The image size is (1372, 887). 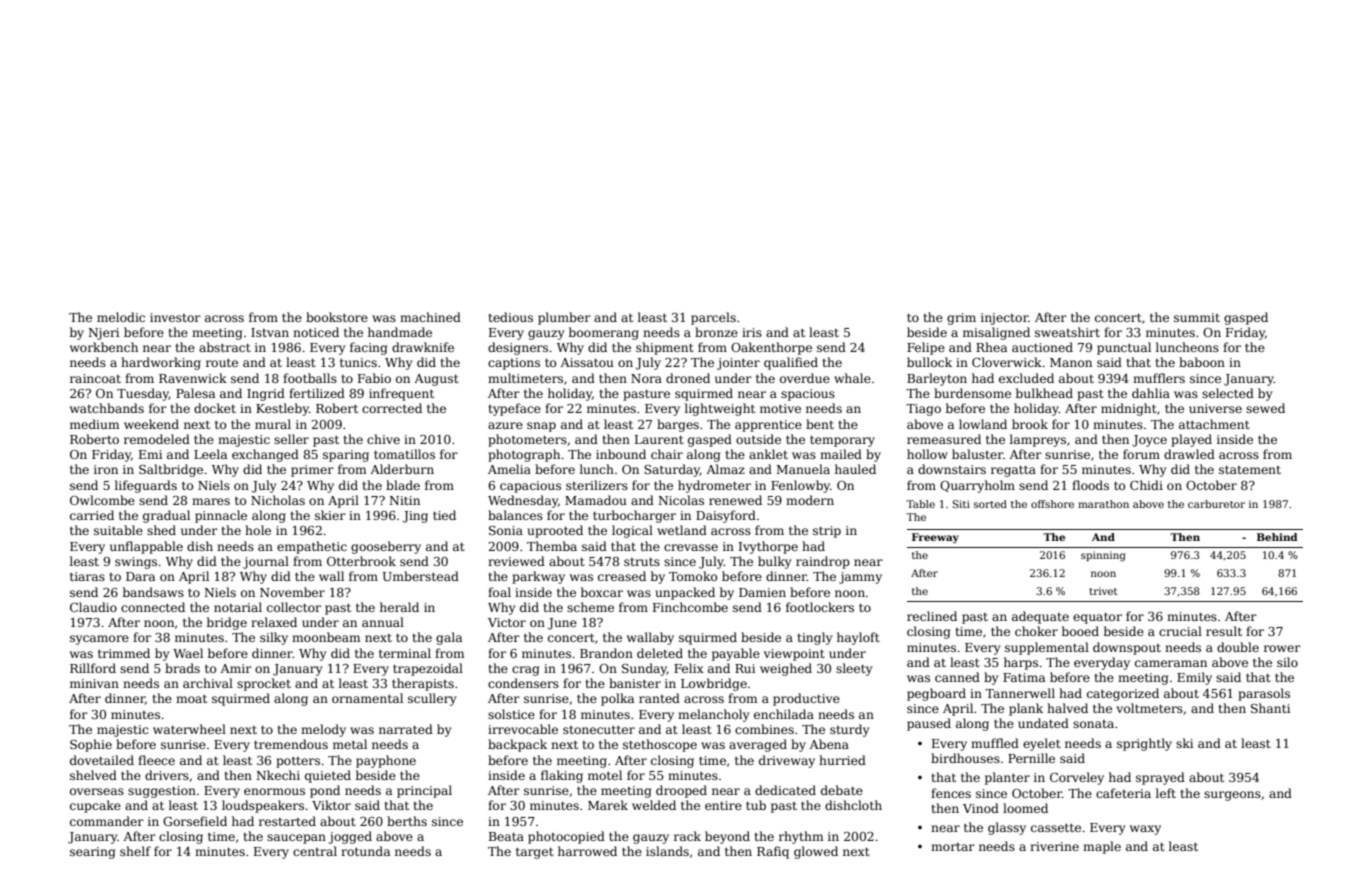 I want to click on adequate, so click(x=1040, y=617).
